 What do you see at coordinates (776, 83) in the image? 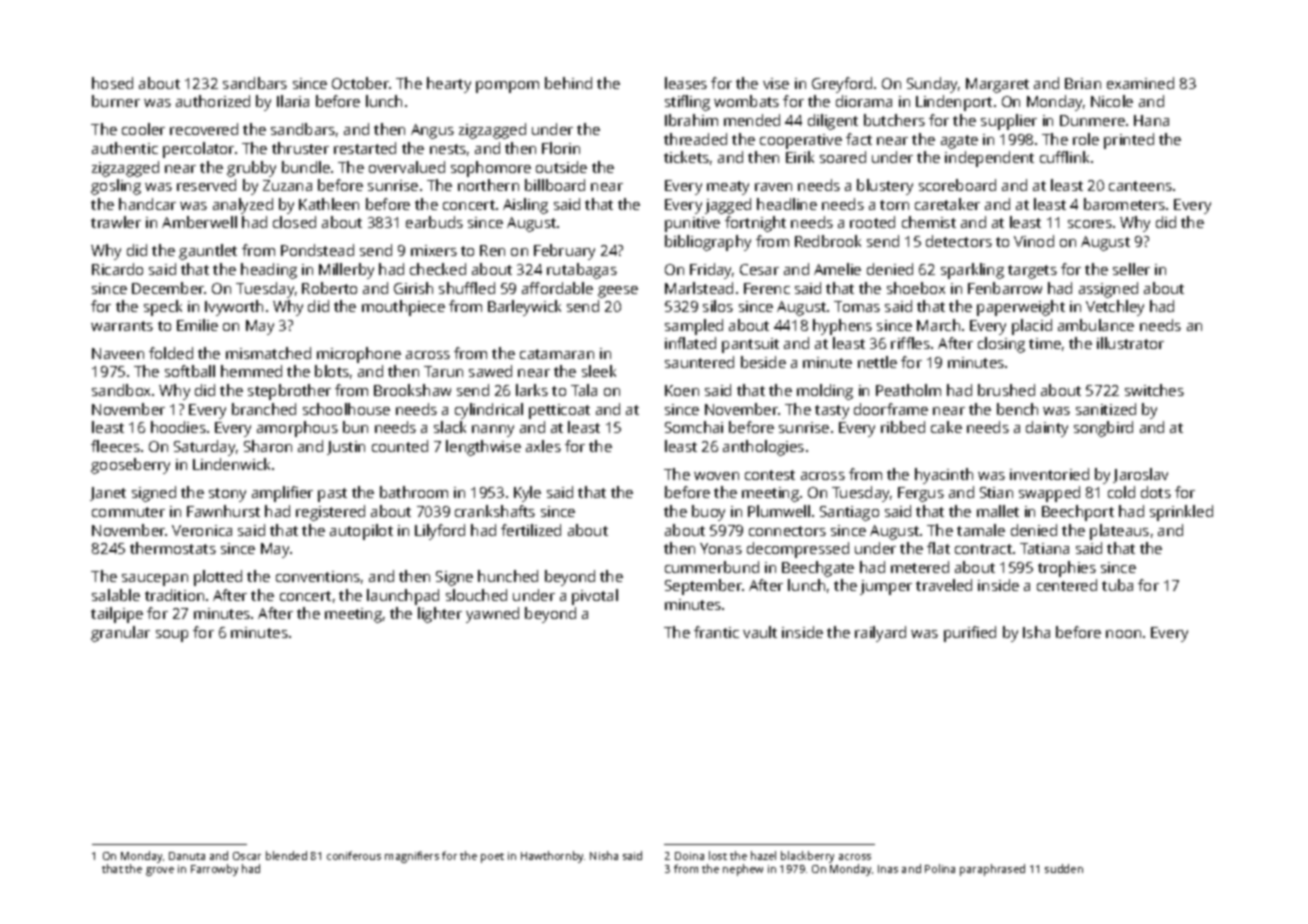
I see `vise` at bounding box center [776, 83].
